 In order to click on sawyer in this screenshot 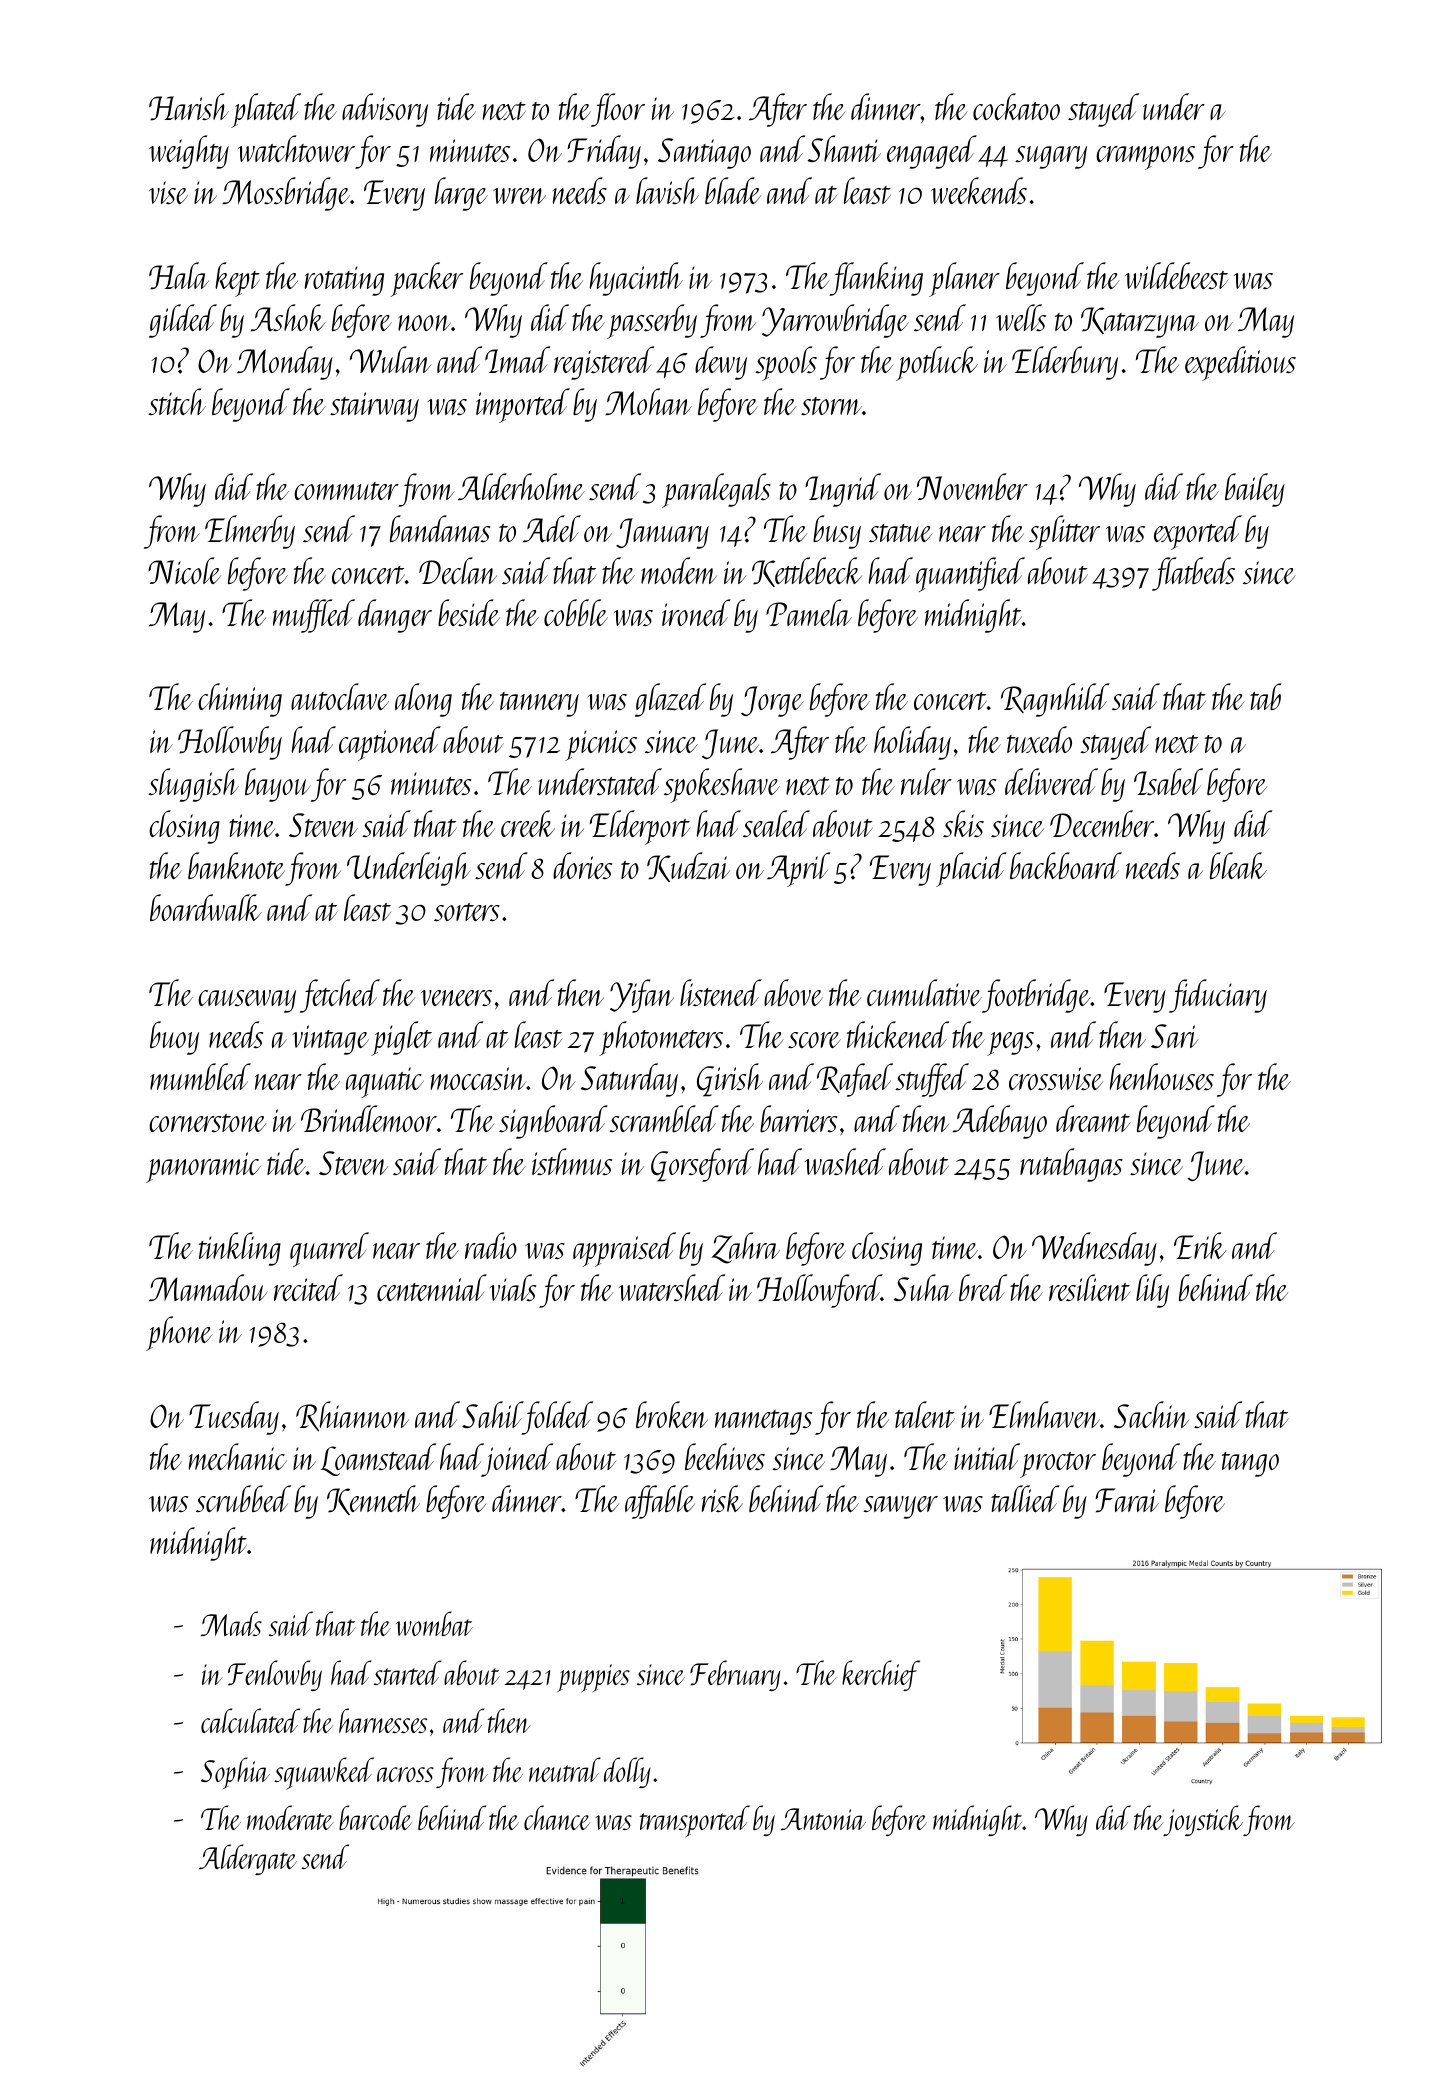, I will do `click(900, 1507)`.
